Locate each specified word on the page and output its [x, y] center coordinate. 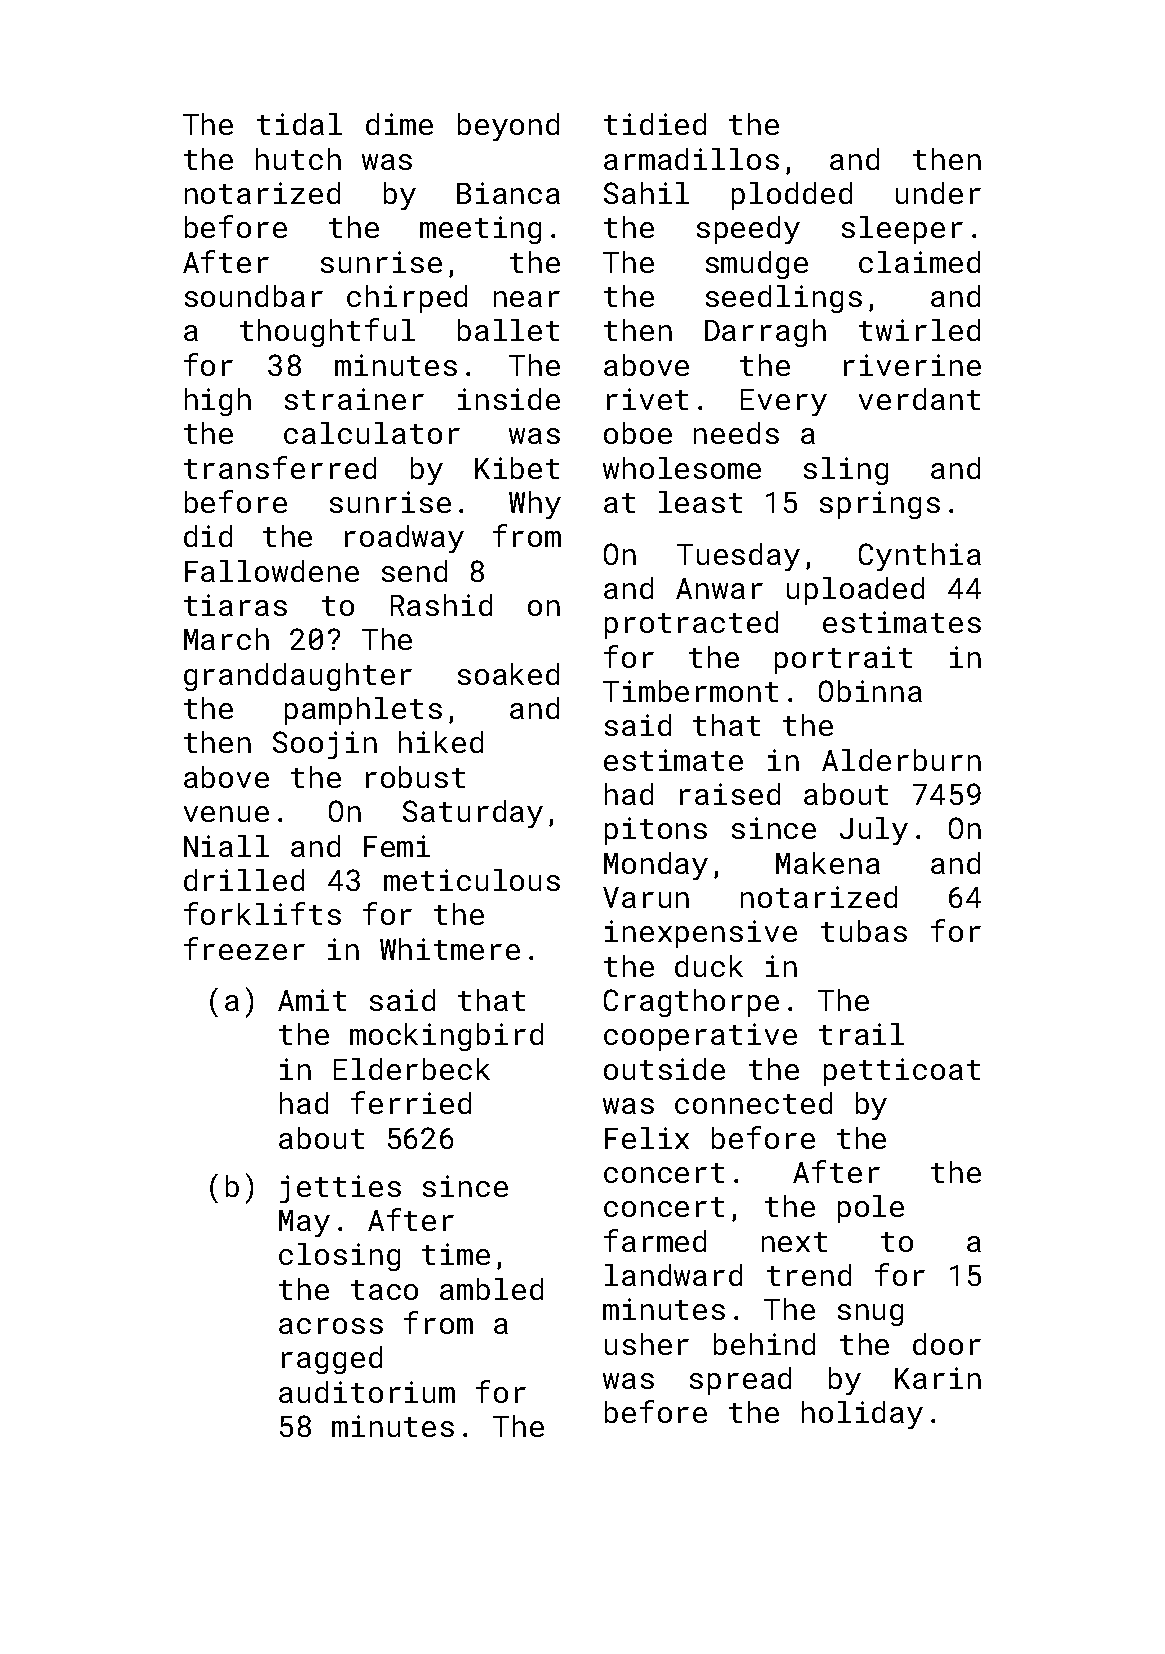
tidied [655, 124]
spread [740, 1381]
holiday [862, 1415]
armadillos [691, 159]
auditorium [367, 1392]
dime [399, 124]
